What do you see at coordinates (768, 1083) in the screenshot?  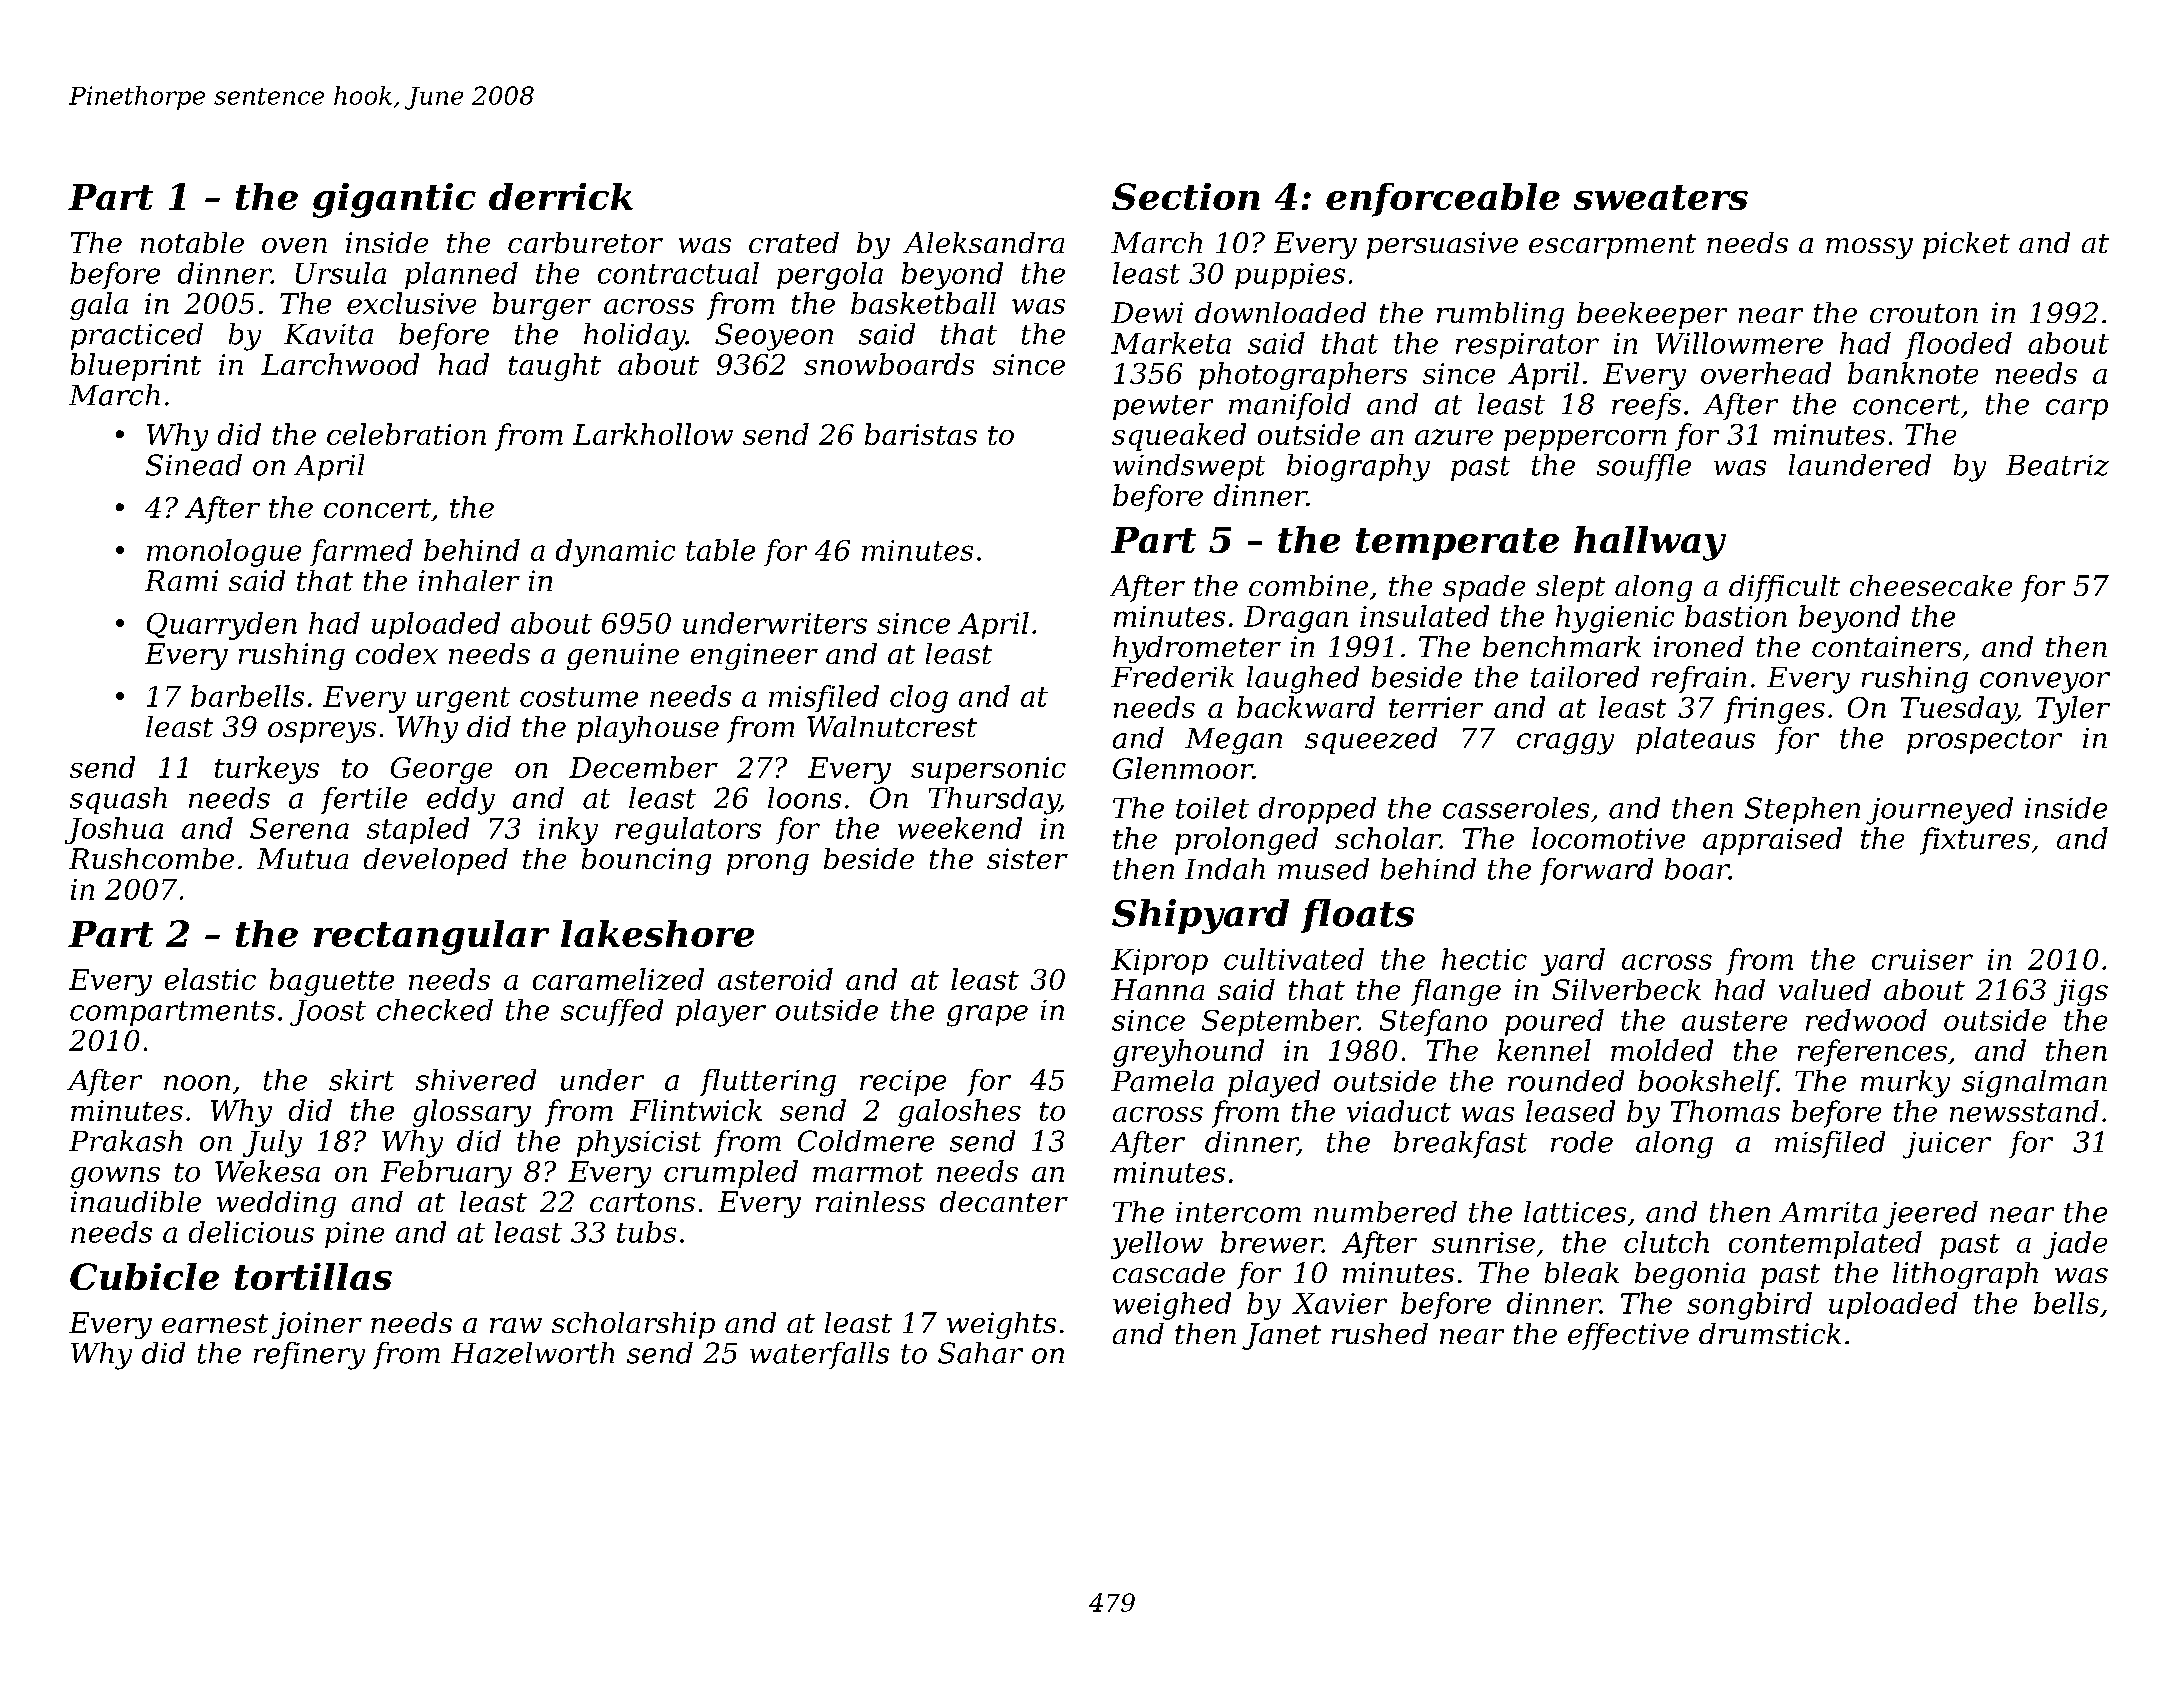 I see `fluttering` at bounding box center [768, 1083].
